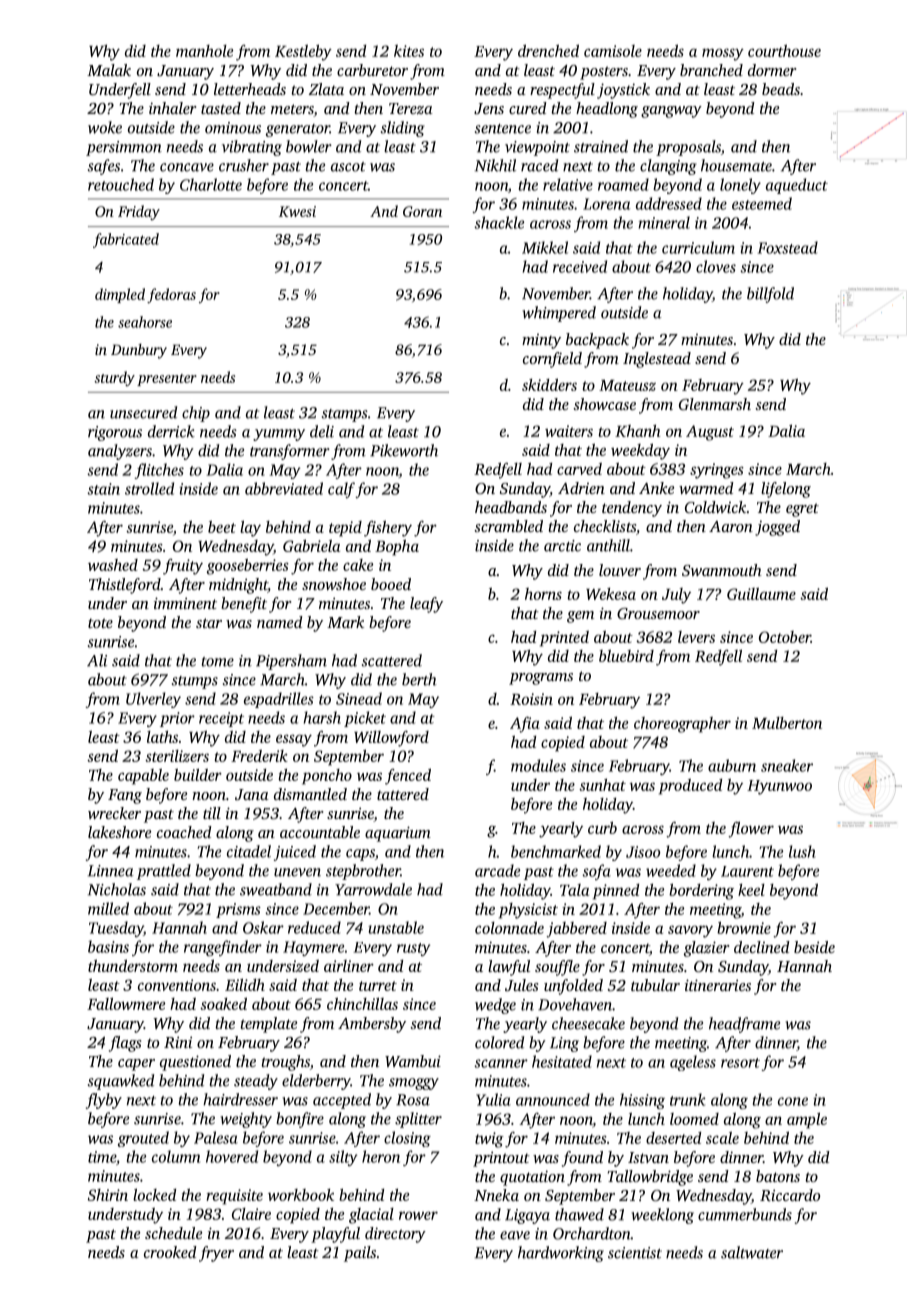  I want to click on saltwater, so click(752, 1252).
